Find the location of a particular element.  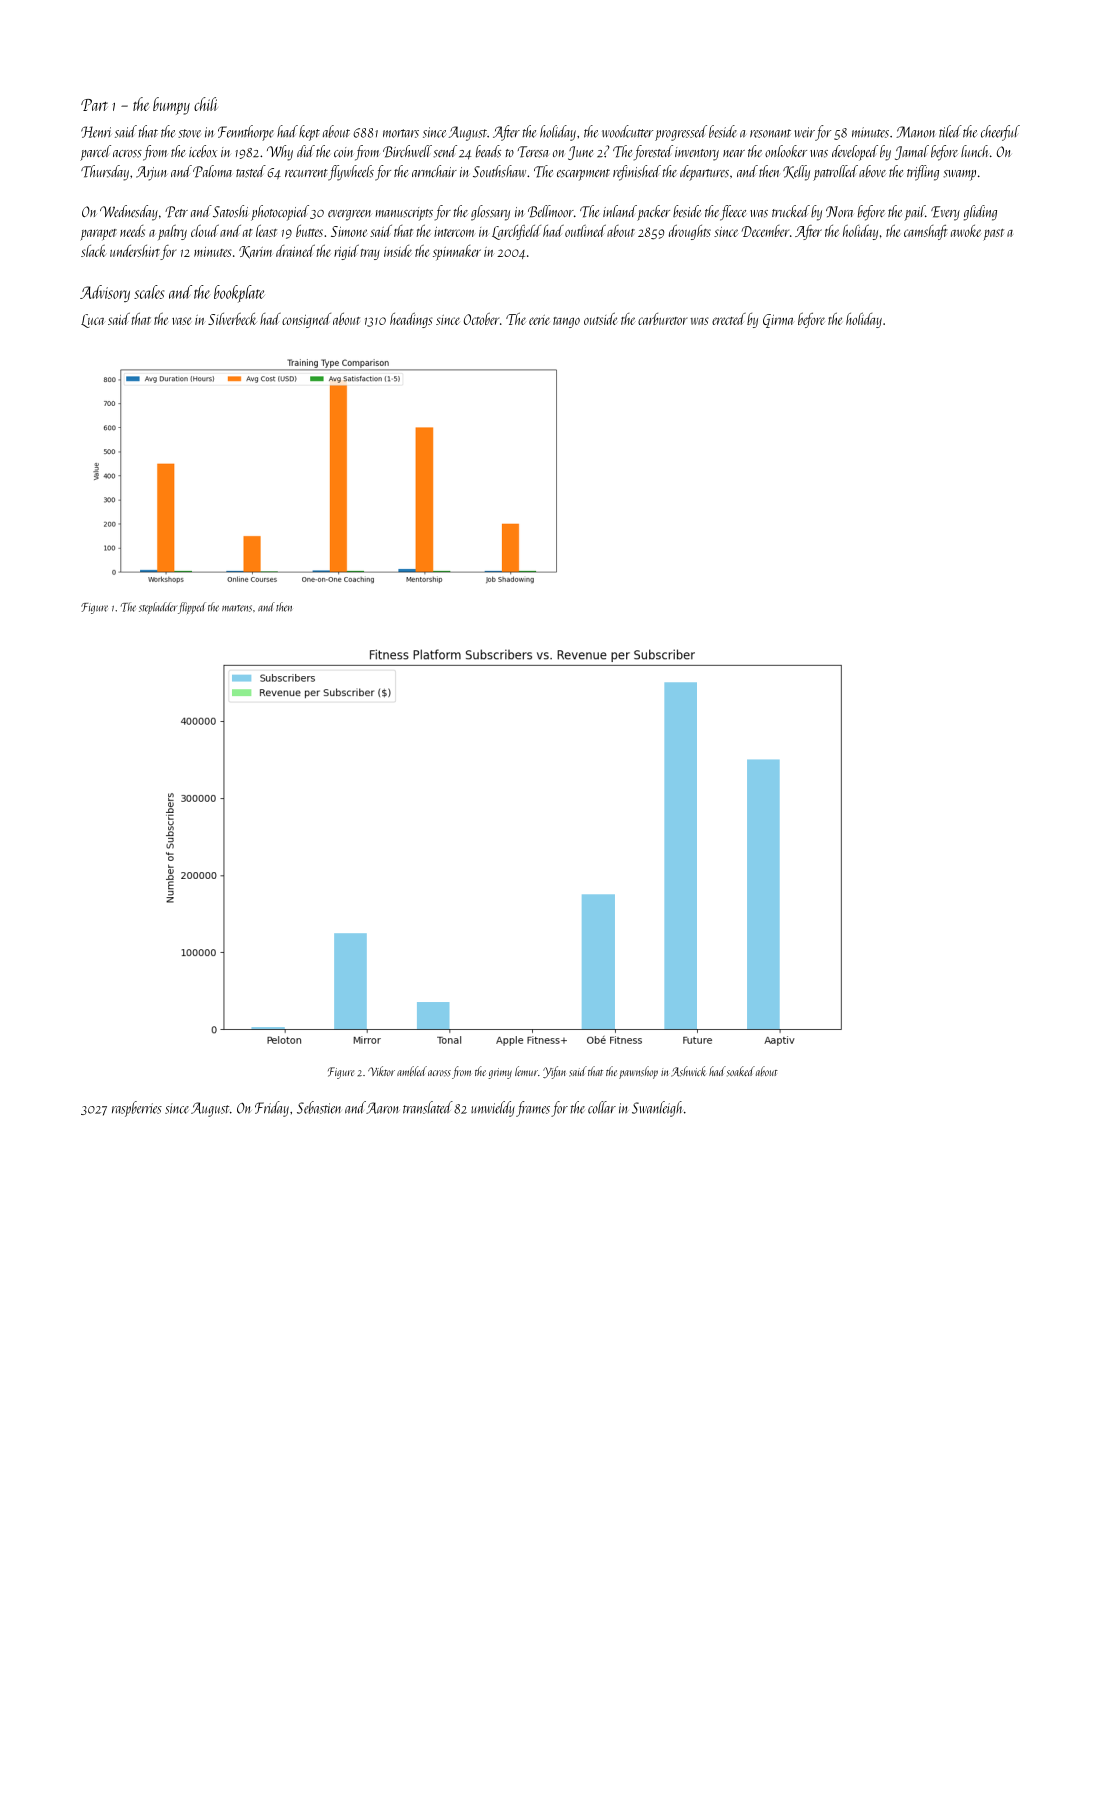

raspberries is located at coordinates (137, 1109).
